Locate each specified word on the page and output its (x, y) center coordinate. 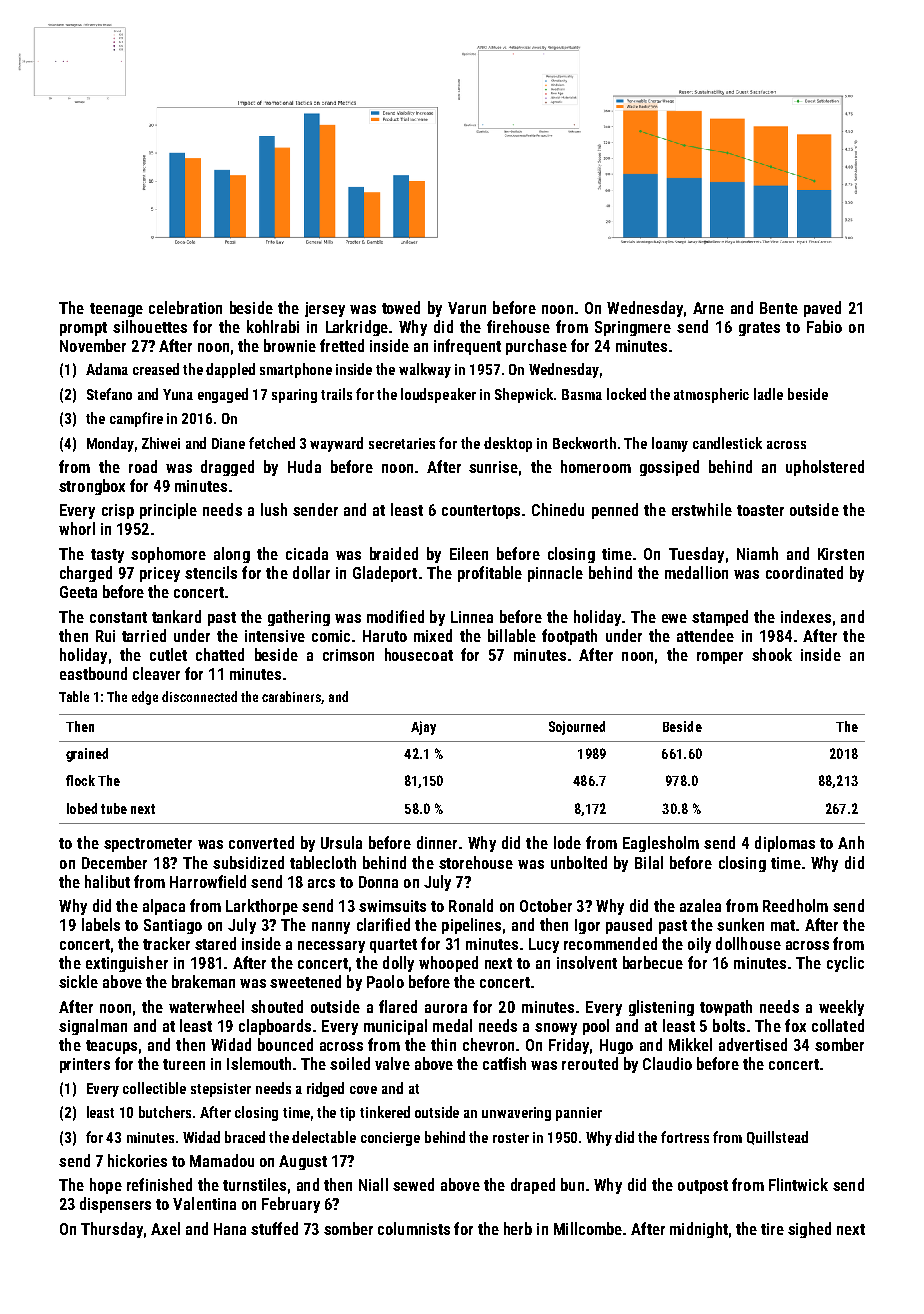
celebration (185, 307)
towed (401, 307)
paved (822, 309)
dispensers (115, 1205)
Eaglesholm (661, 844)
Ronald (471, 905)
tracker (166, 943)
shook (772, 654)
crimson (348, 655)
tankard (176, 616)
